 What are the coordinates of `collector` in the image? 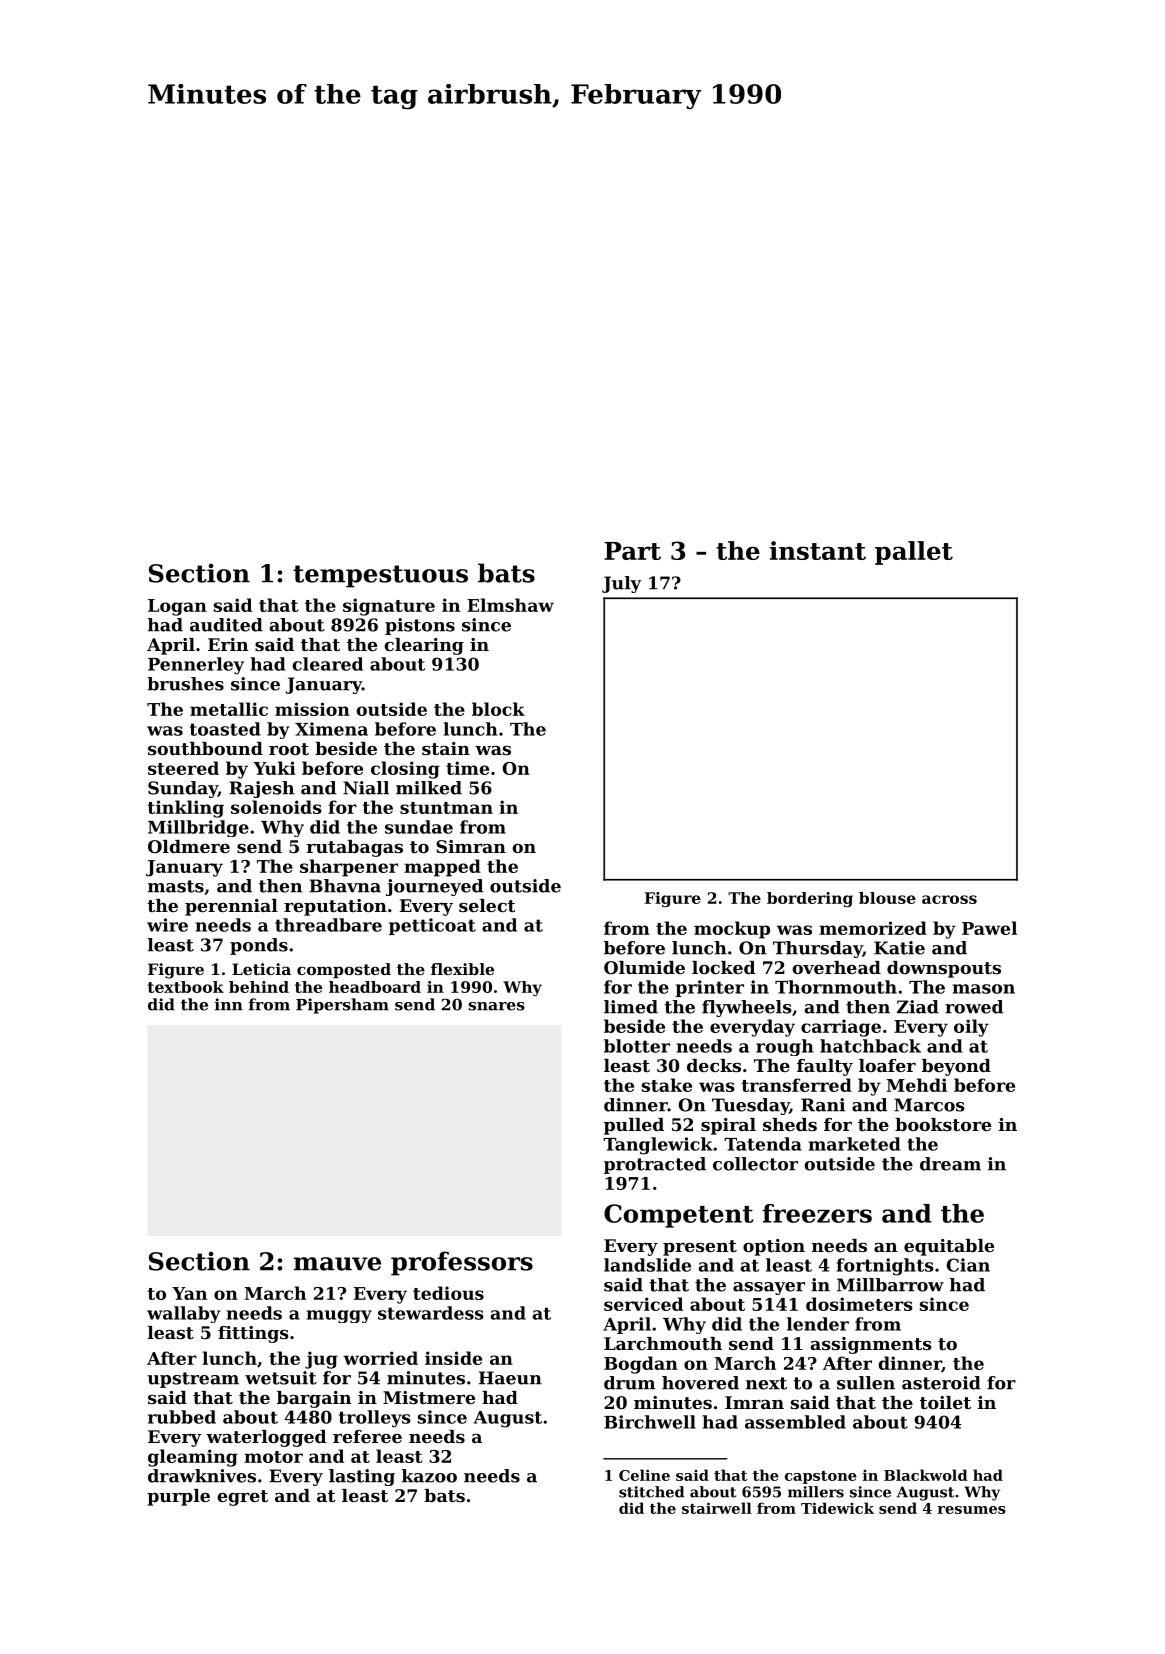 It's located at (755, 1164).
